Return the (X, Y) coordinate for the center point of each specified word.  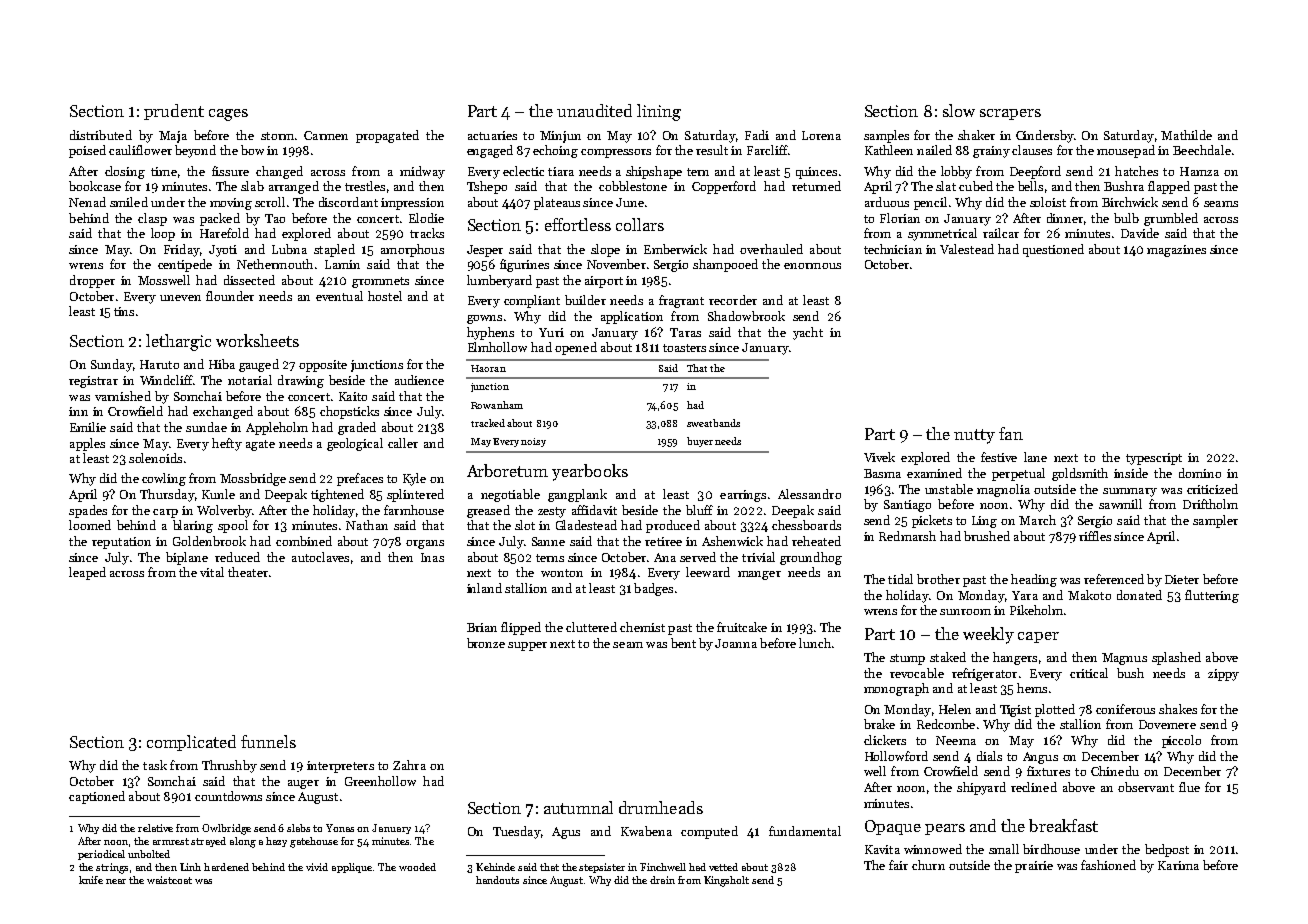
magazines (1176, 251)
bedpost (1167, 850)
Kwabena (646, 831)
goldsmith (1080, 474)
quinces (816, 173)
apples (87, 444)
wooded (417, 867)
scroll (270, 202)
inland (484, 588)
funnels (268, 741)
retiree (663, 541)
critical (1089, 673)
